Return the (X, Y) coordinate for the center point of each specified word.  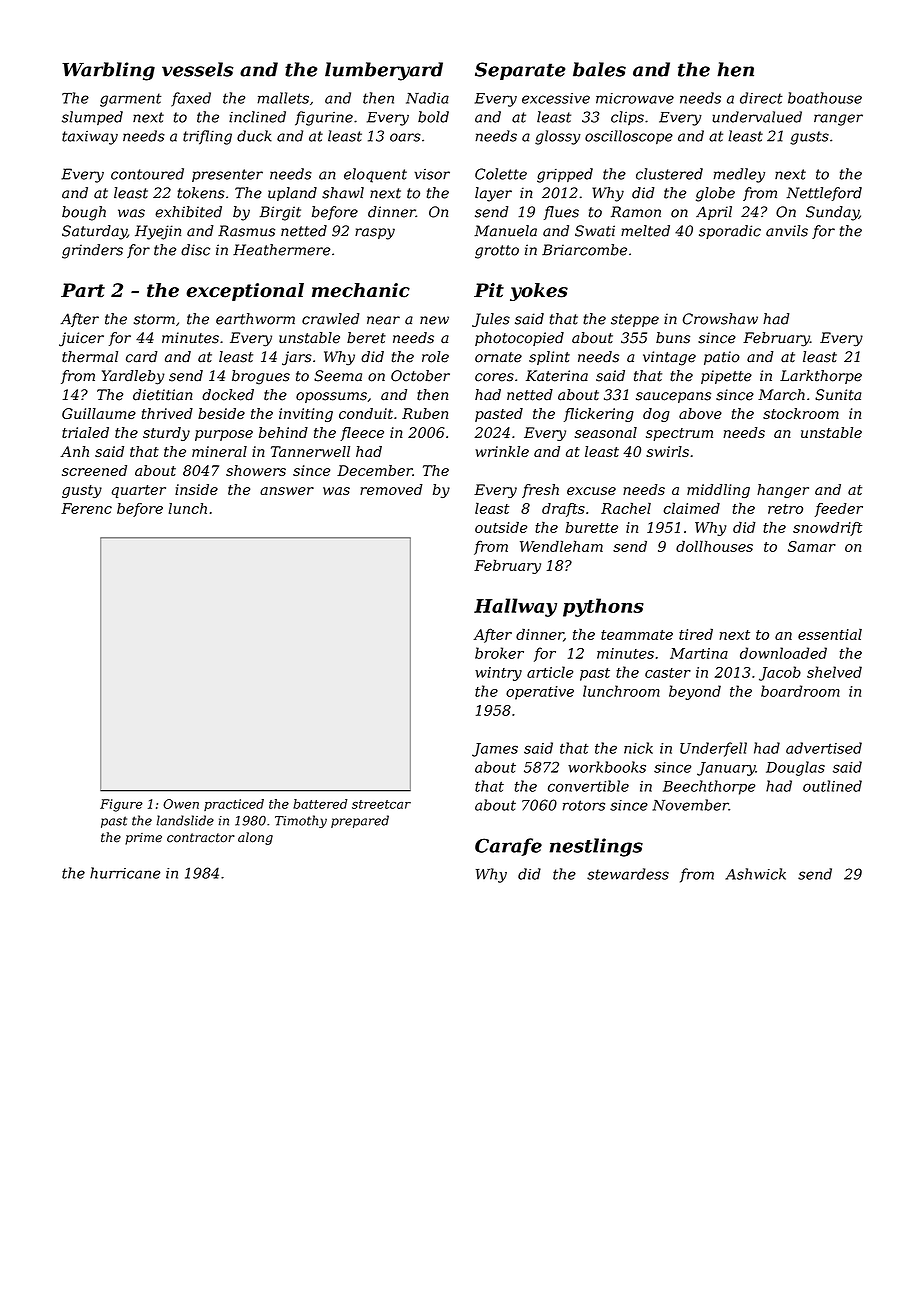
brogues (261, 377)
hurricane (125, 873)
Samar (812, 546)
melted (645, 231)
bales (599, 69)
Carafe (508, 847)
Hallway (515, 607)
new (434, 320)
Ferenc (86, 508)
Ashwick (755, 874)
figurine (324, 118)
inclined (257, 117)
